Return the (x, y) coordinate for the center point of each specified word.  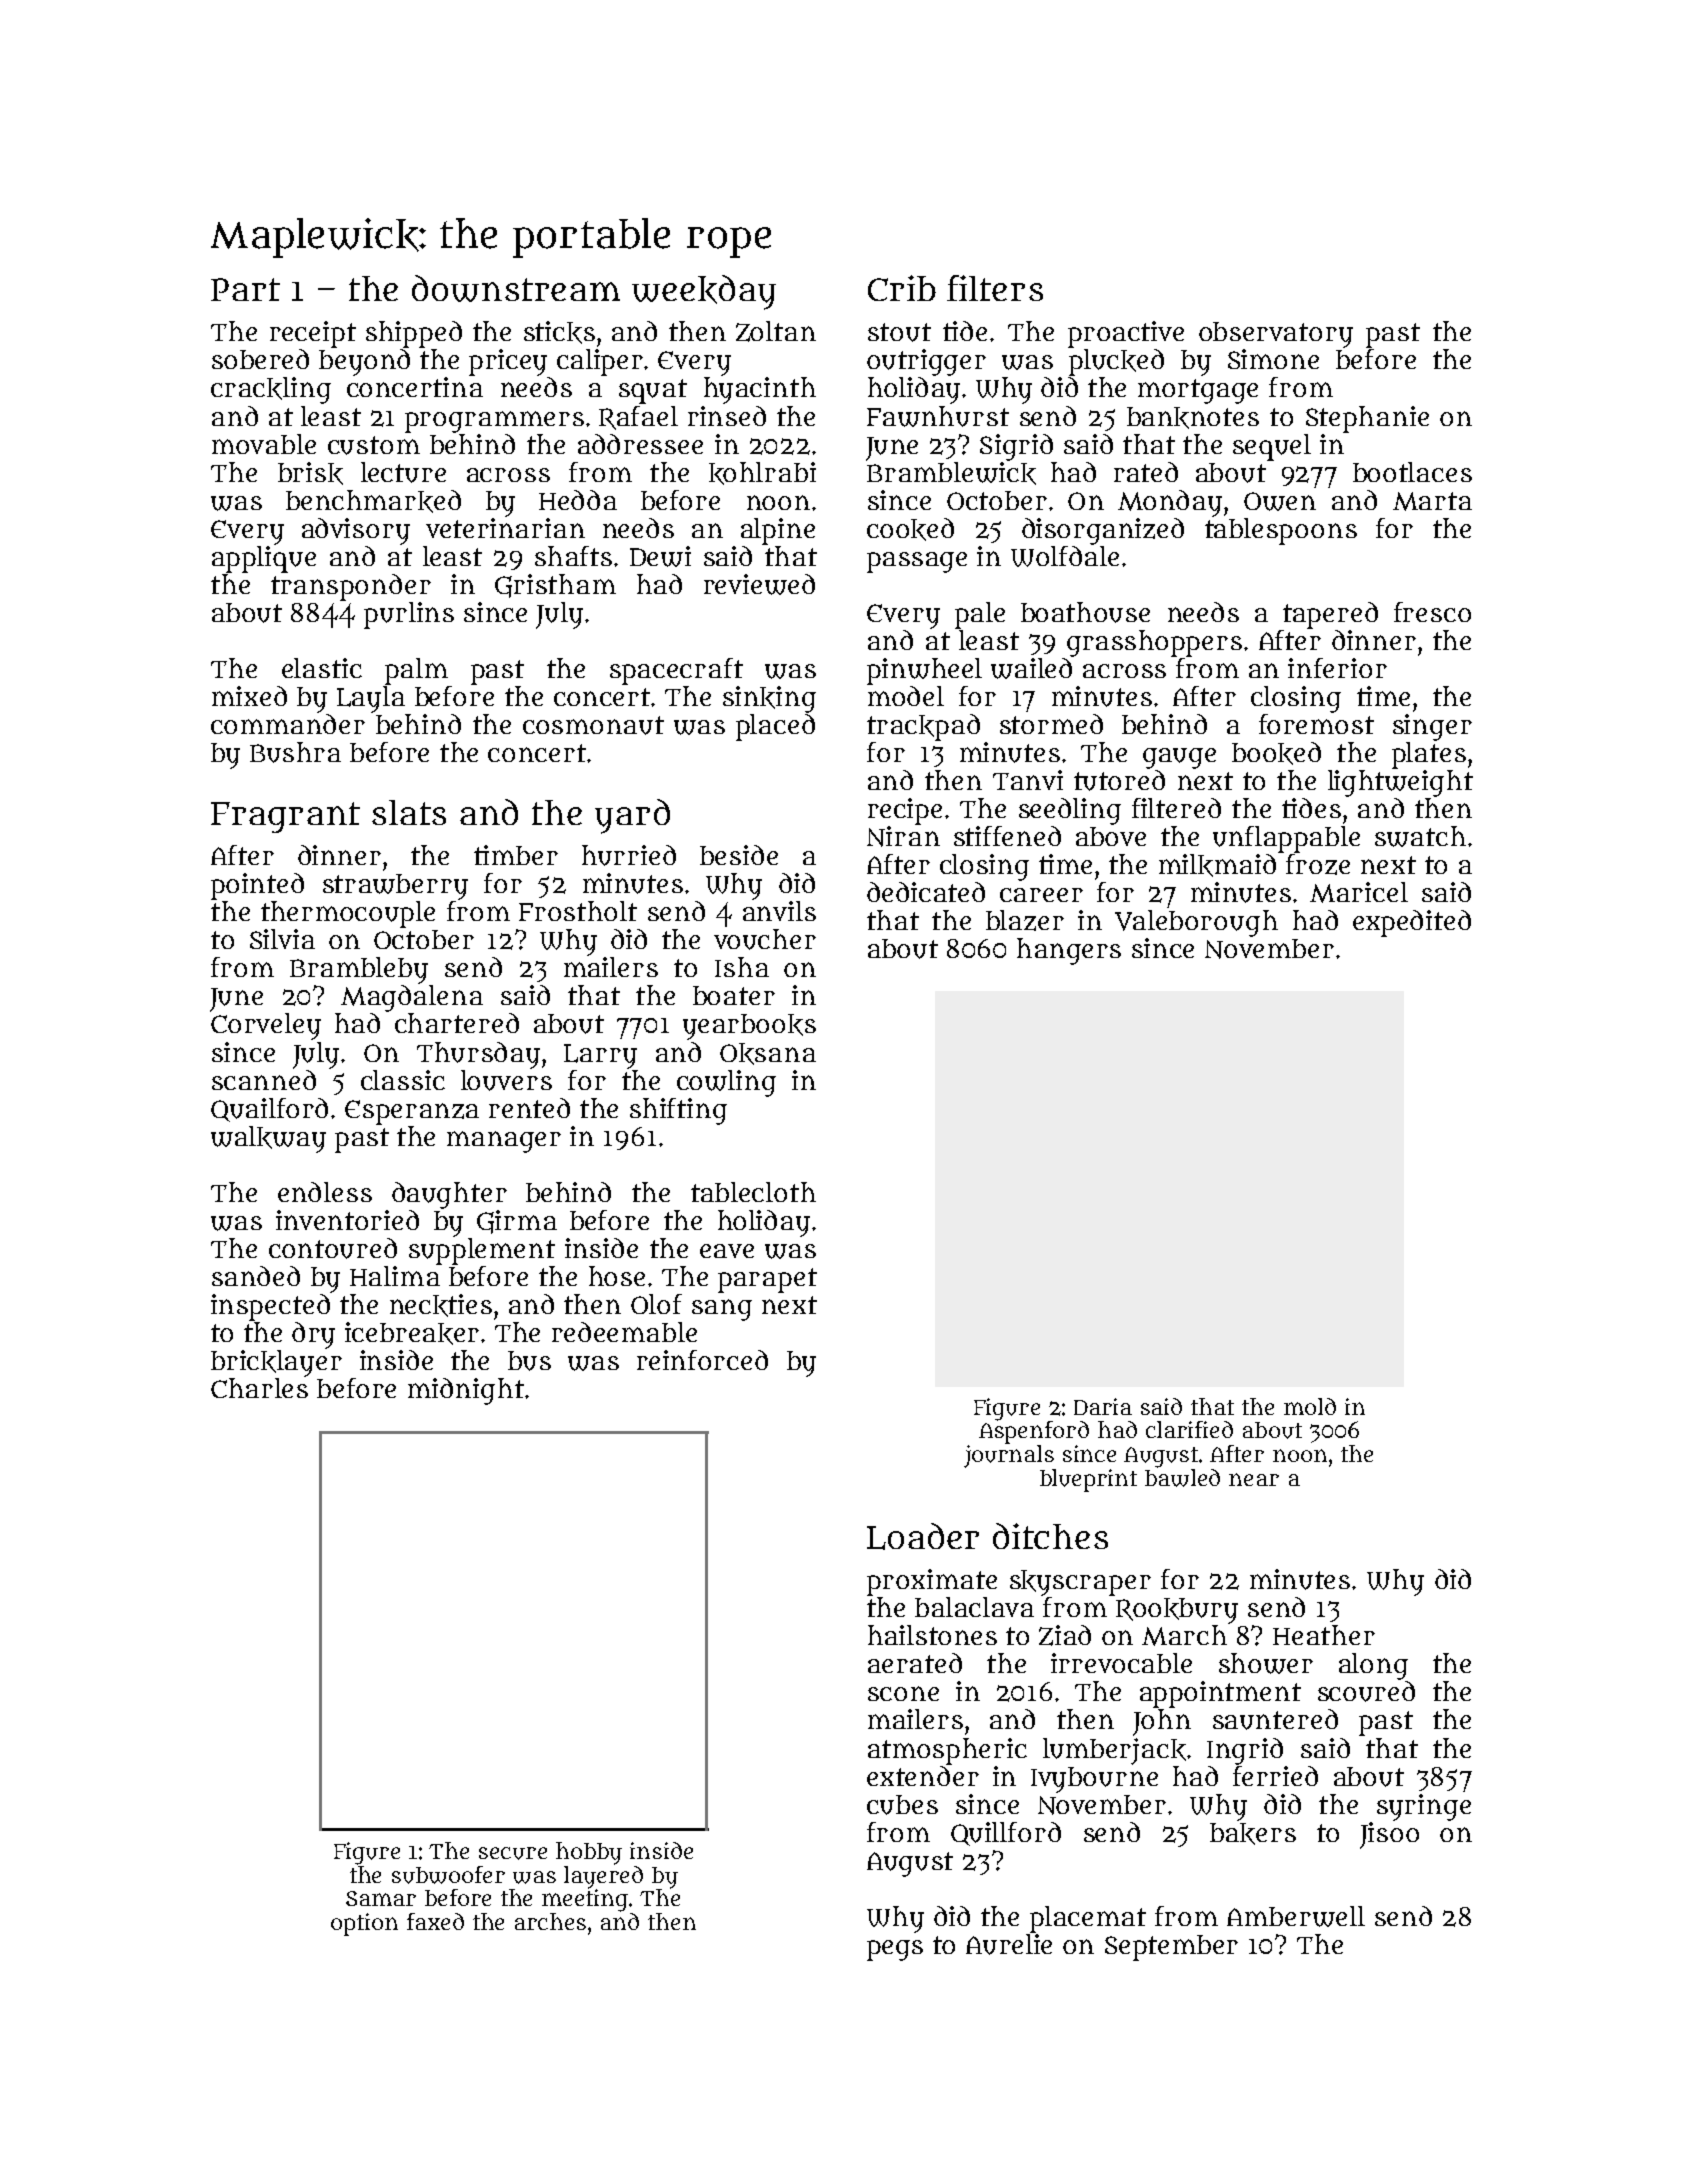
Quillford (1006, 1834)
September (1171, 1948)
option (364, 1924)
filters (995, 288)
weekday (704, 292)
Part (245, 289)
